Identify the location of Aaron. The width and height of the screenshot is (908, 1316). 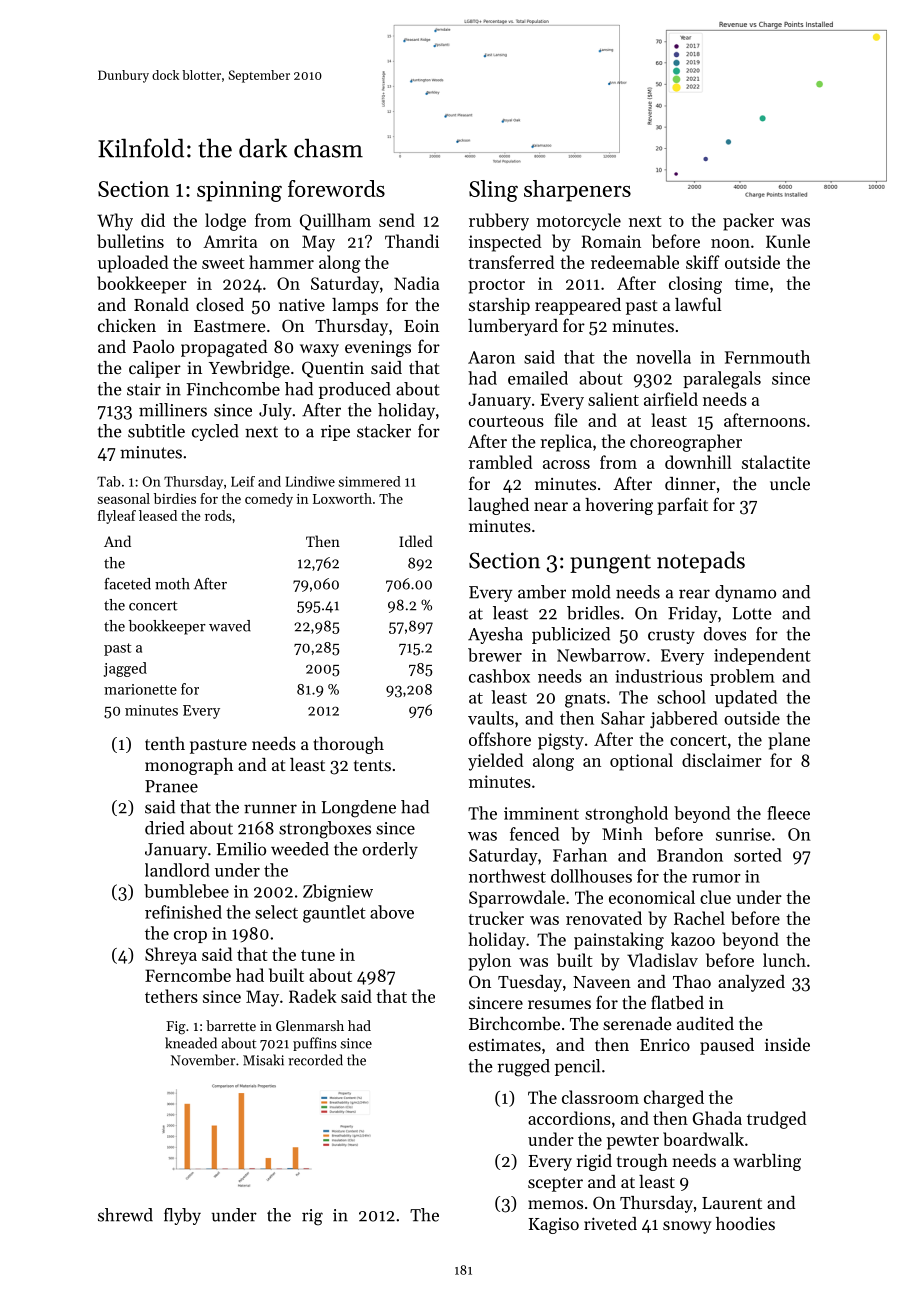
(491, 357).
